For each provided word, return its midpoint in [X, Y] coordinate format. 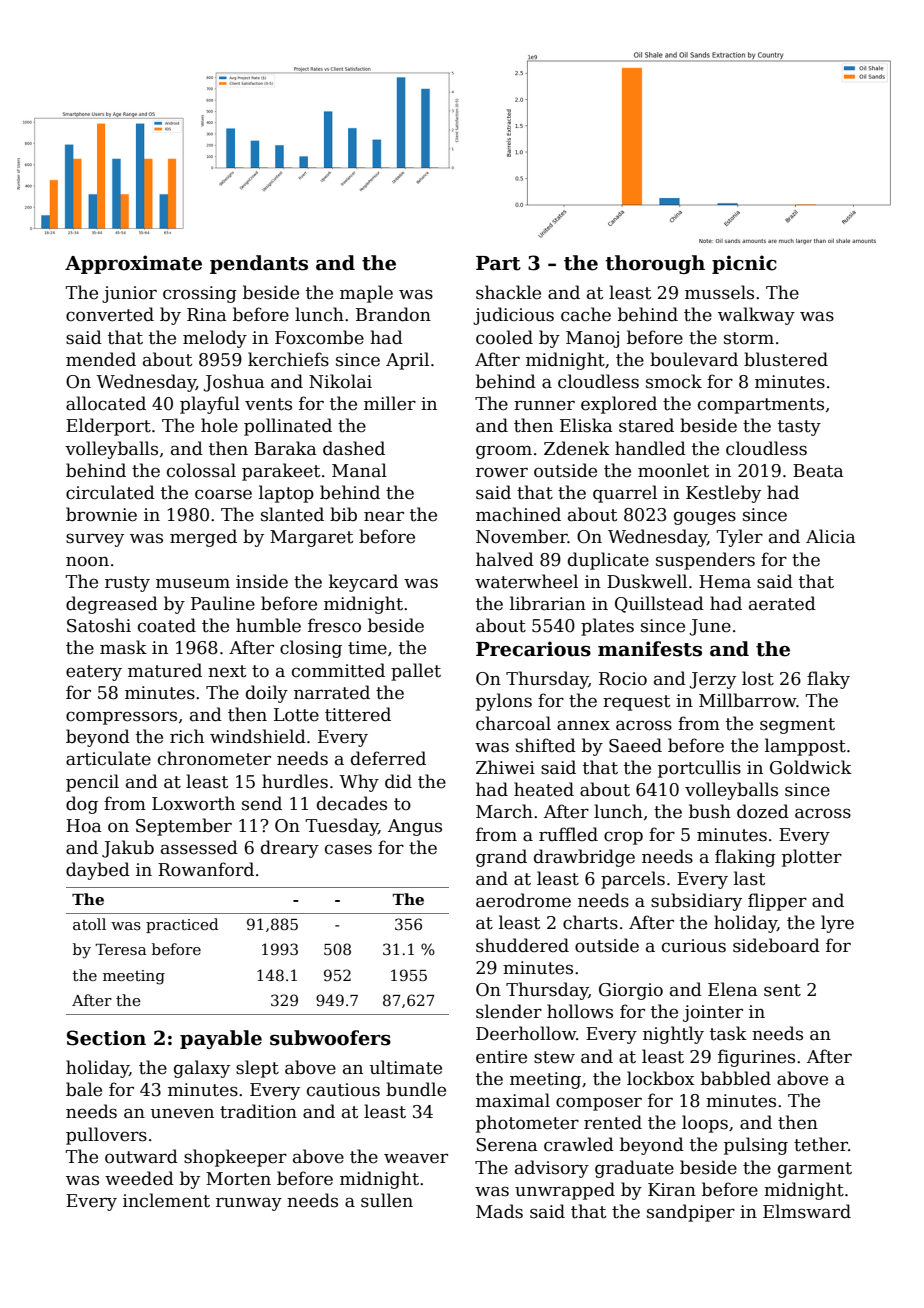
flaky [828, 680]
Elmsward [807, 1211]
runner [544, 405]
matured [165, 670]
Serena [507, 1145]
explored [619, 405]
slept [257, 1069]
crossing [200, 294]
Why [359, 783]
